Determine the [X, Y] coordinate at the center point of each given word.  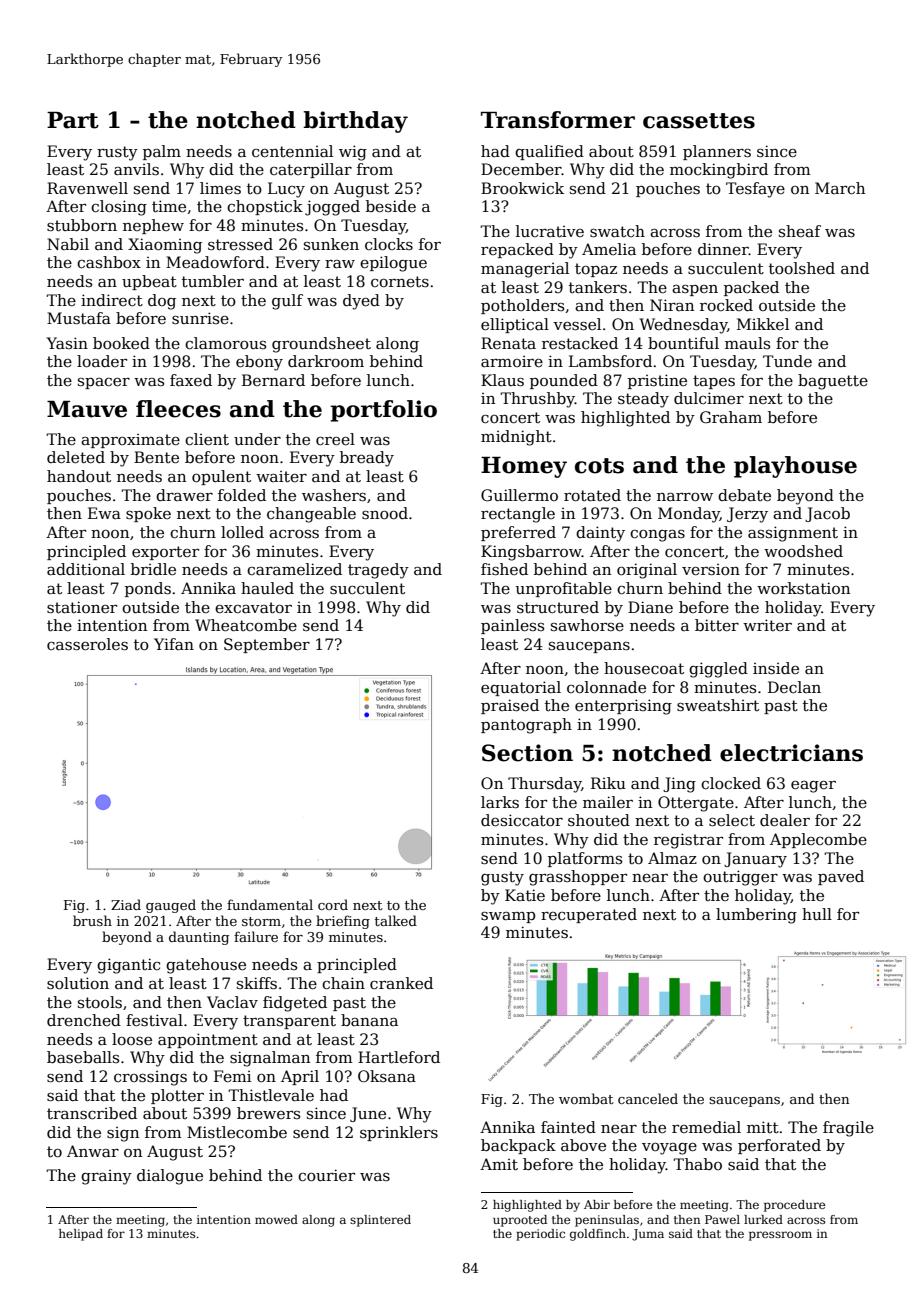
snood [385, 513]
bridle [153, 569]
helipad [81, 1235]
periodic [540, 1235]
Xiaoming [165, 246]
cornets [400, 281]
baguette [833, 382]
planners [717, 152]
